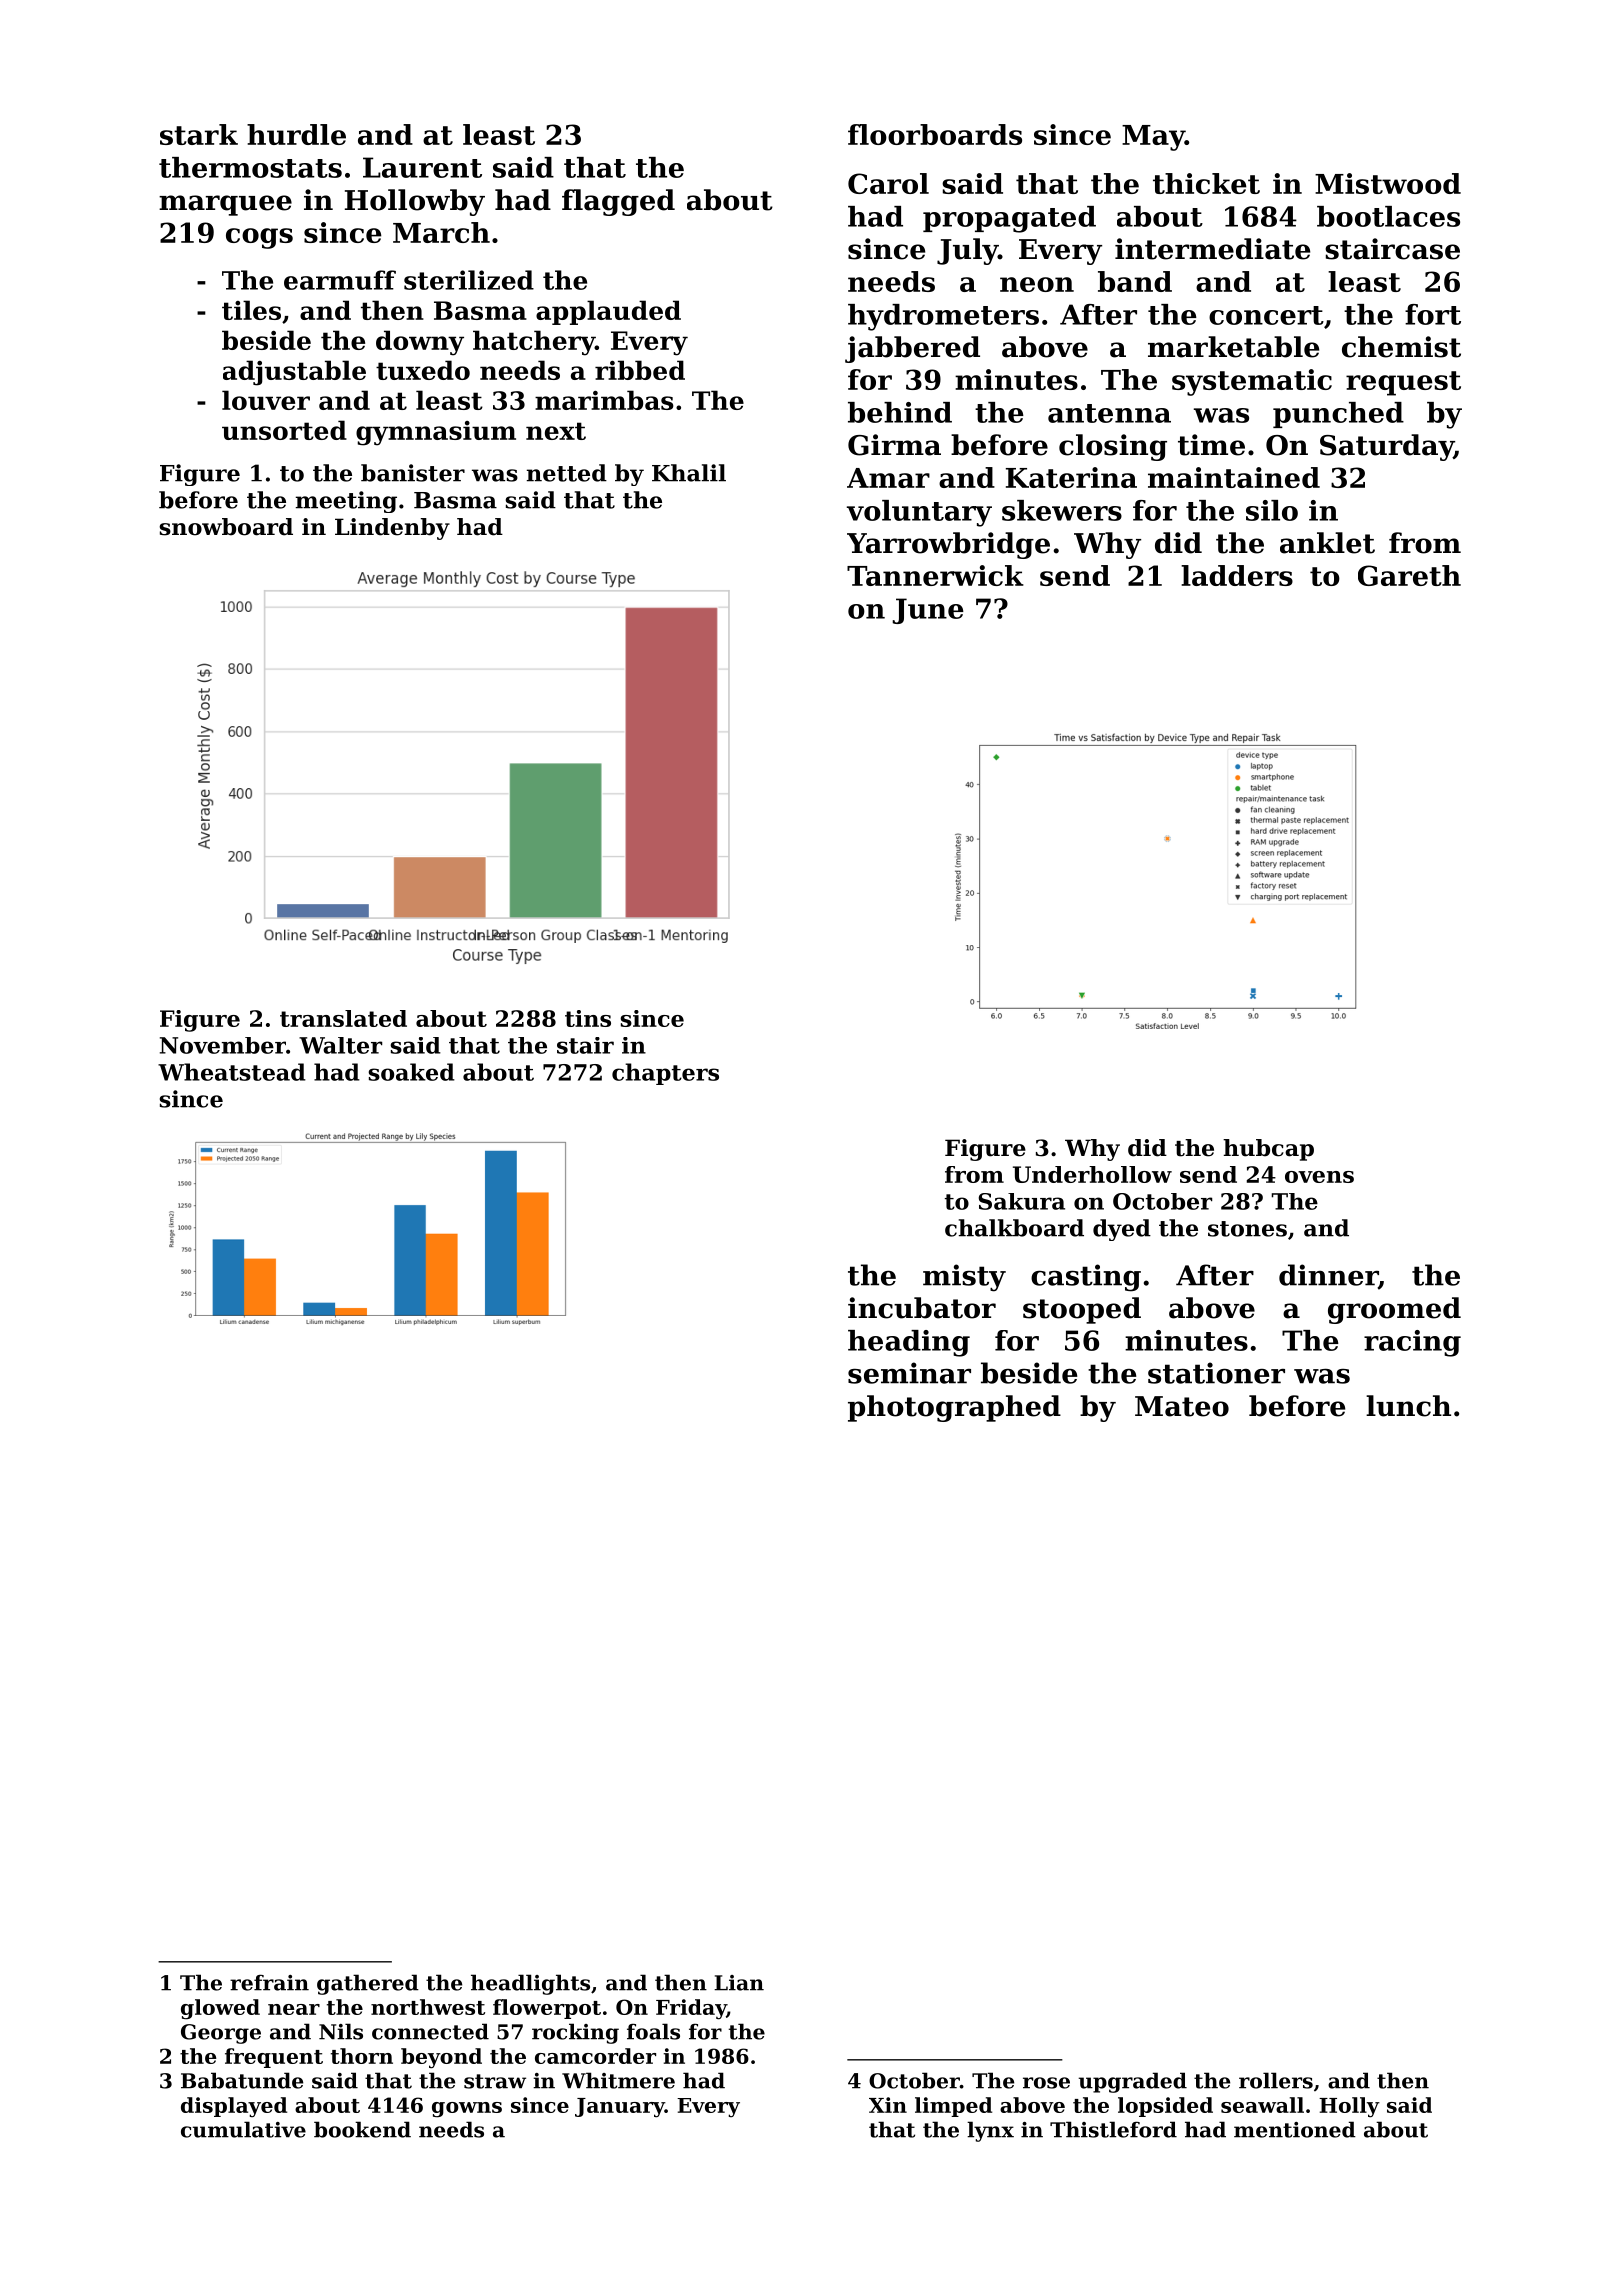  Describe the element at coordinates (618, 202) in the screenshot. I see `flagged` at that location.
